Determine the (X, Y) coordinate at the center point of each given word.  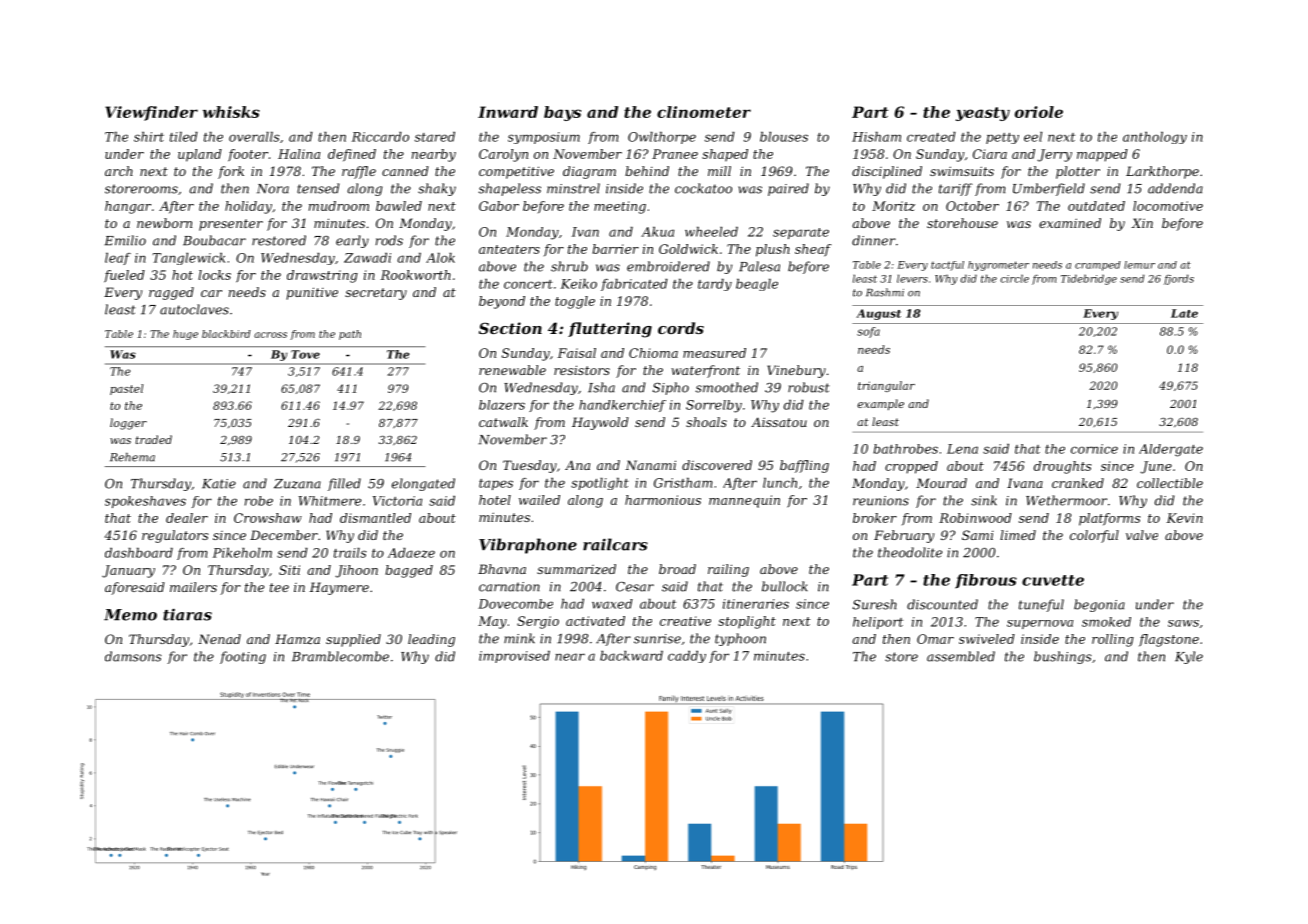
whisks (231, 112)
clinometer (704, 112)
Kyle (1189, 657)
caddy (687, 657)
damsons (133, 656)
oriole (1039, 112)
